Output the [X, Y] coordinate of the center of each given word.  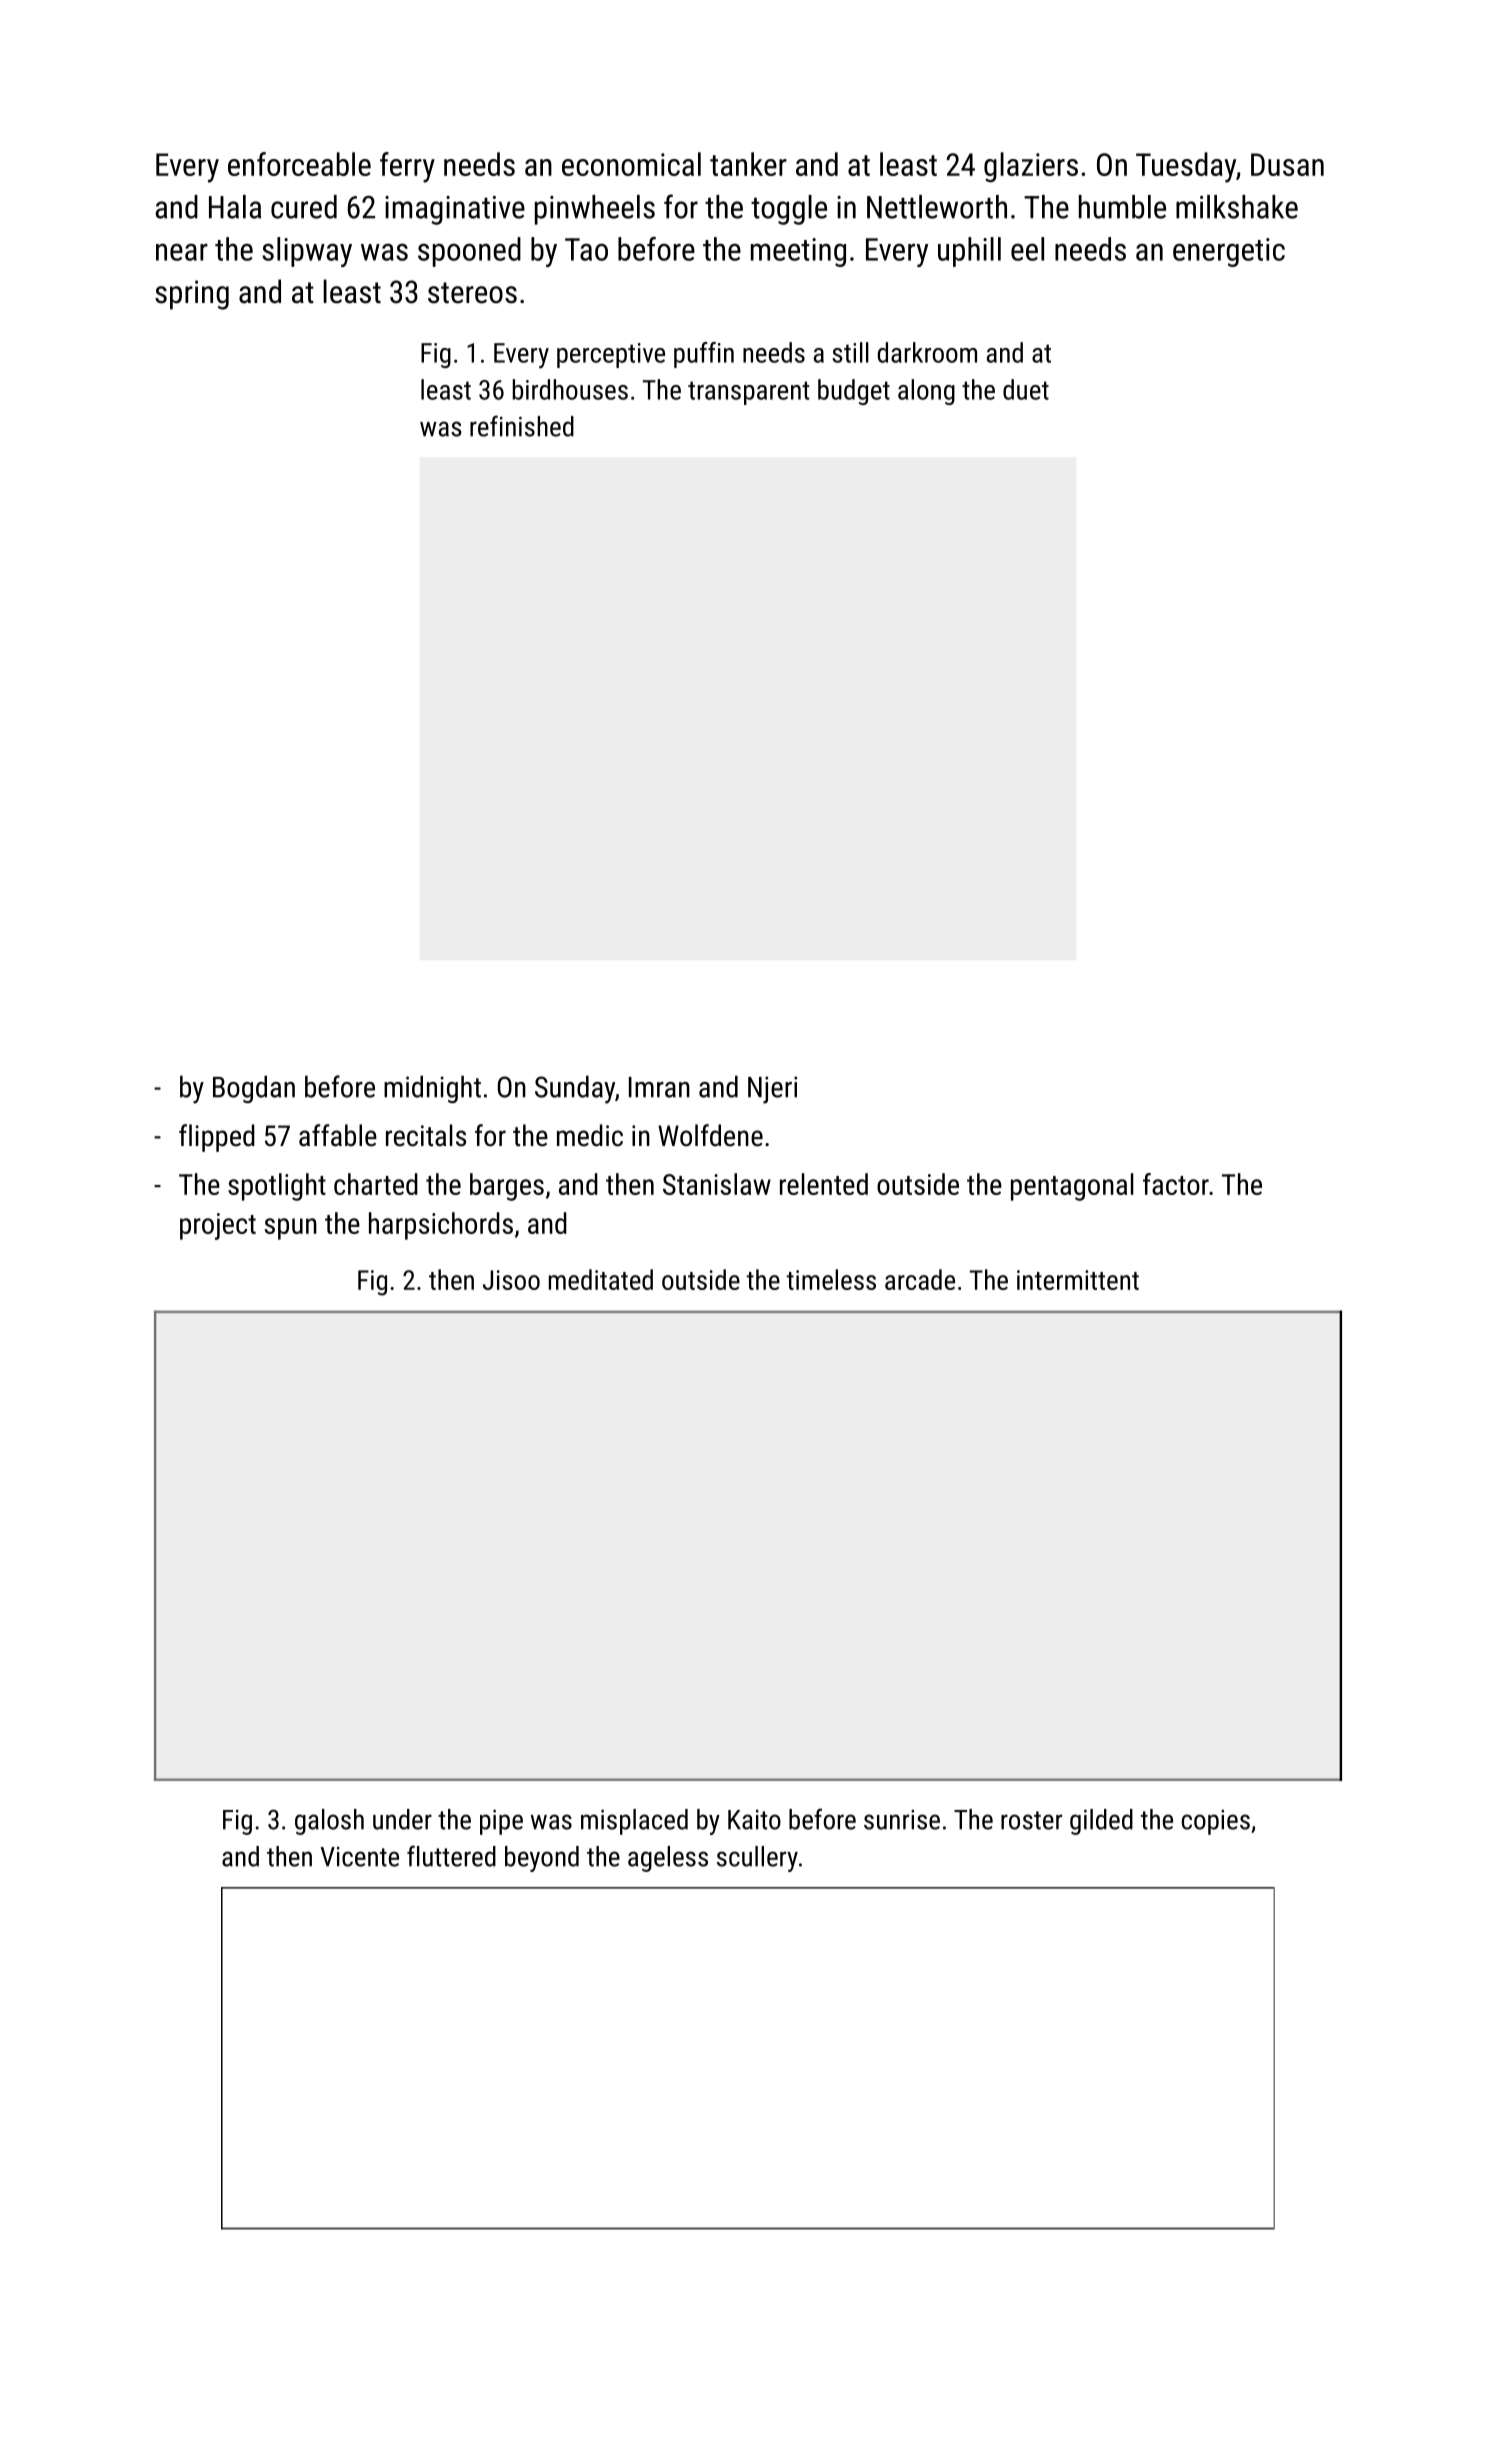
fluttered [451, 1856]
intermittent [1078, 1280]
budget [854, 392]
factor [1176, 1184]
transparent [748, 393]
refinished [522, 426]
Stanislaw [717, 1184]
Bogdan [254, 1089]
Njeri [772, 1090]
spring [192, 295]
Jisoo [511, 1280]
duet [1026, 389]
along [926, 392]
